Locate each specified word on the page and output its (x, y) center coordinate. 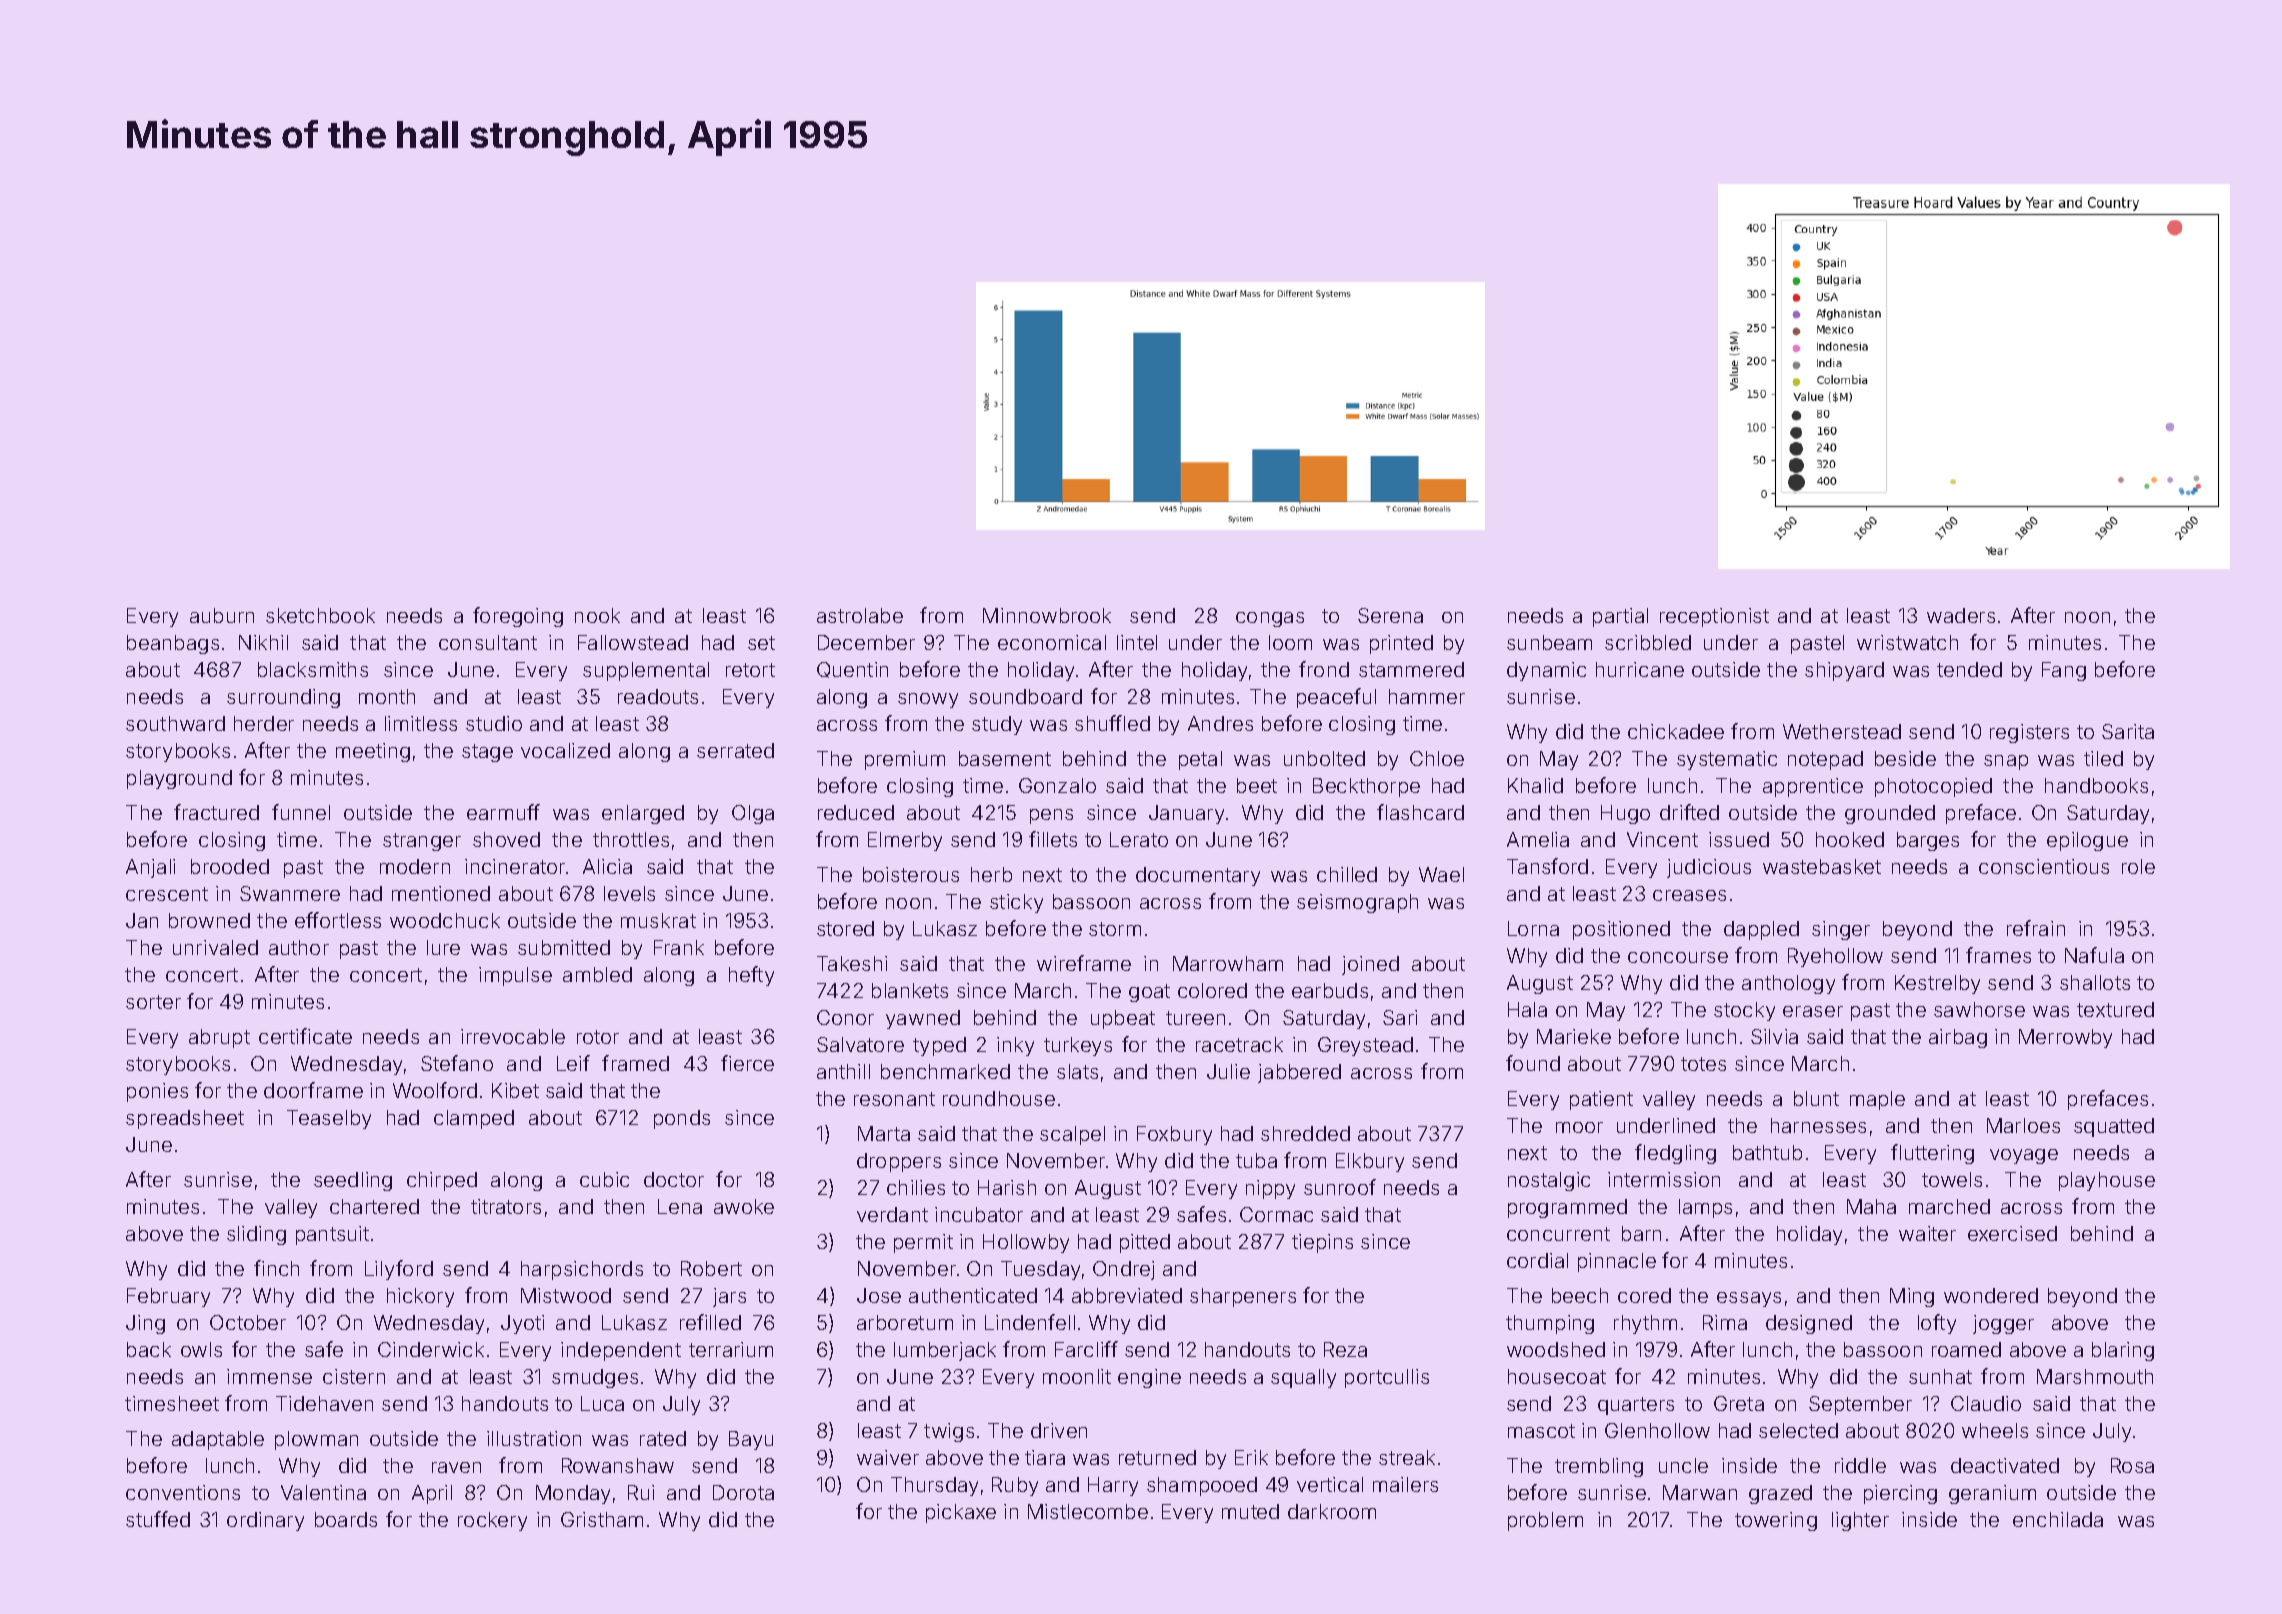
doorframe (313, 1090)
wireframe (1084, 963)
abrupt (219, 1038)
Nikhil (263, 642)
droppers (899, 1162)
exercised (2012, 1233)
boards (346, 1519)
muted (1250, 1511)
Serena (1390, 615)
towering (1776, 1521)
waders (1961, 615)
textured (2115, 1009)
